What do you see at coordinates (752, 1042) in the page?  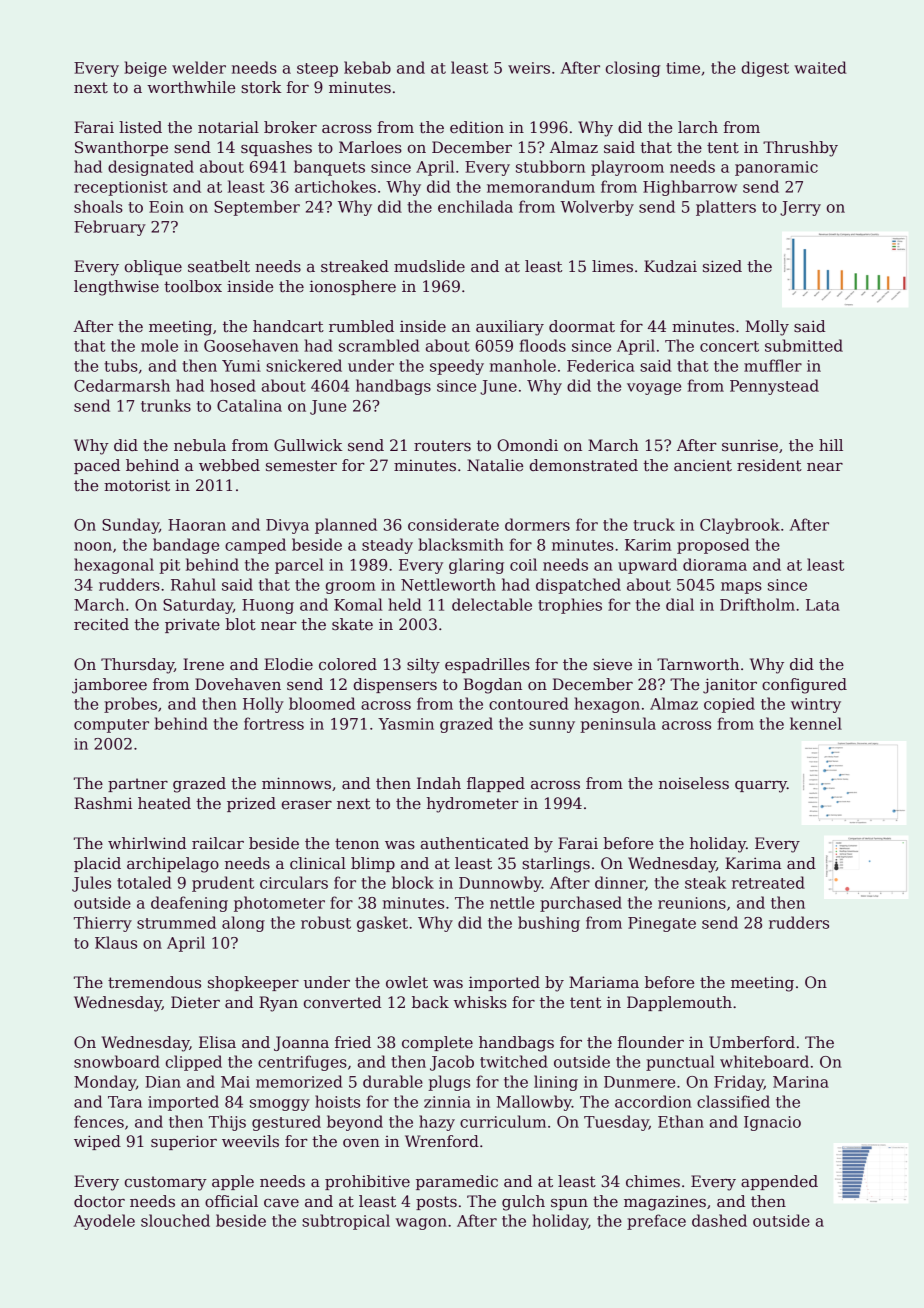 I see `Umberford` at bounding box center [752, 1042].
